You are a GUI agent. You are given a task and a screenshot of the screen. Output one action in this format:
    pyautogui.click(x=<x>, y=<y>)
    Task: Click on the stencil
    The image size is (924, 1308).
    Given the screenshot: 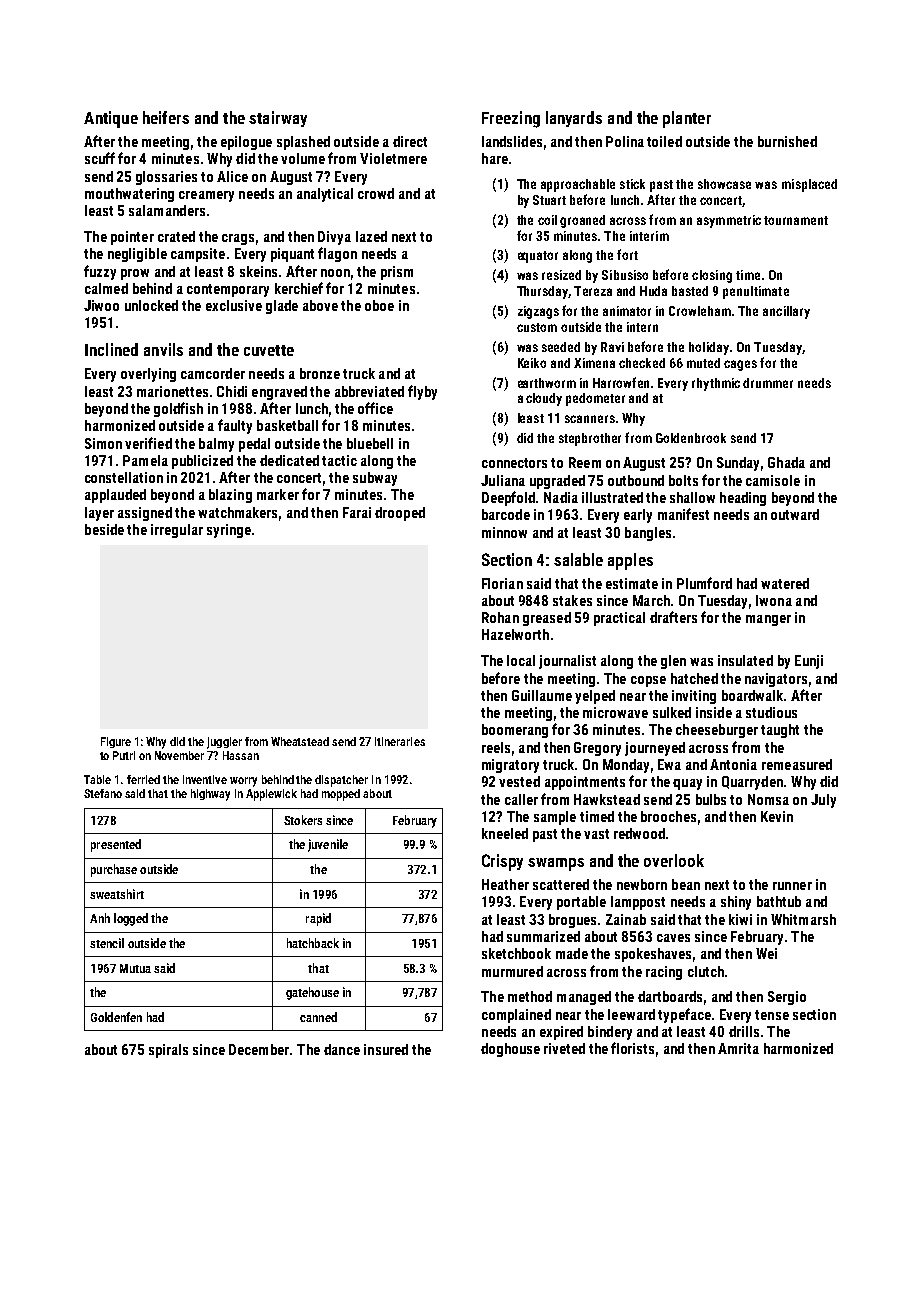 What is the action you would take?
    pyautogui.click(x=107, y=943)
